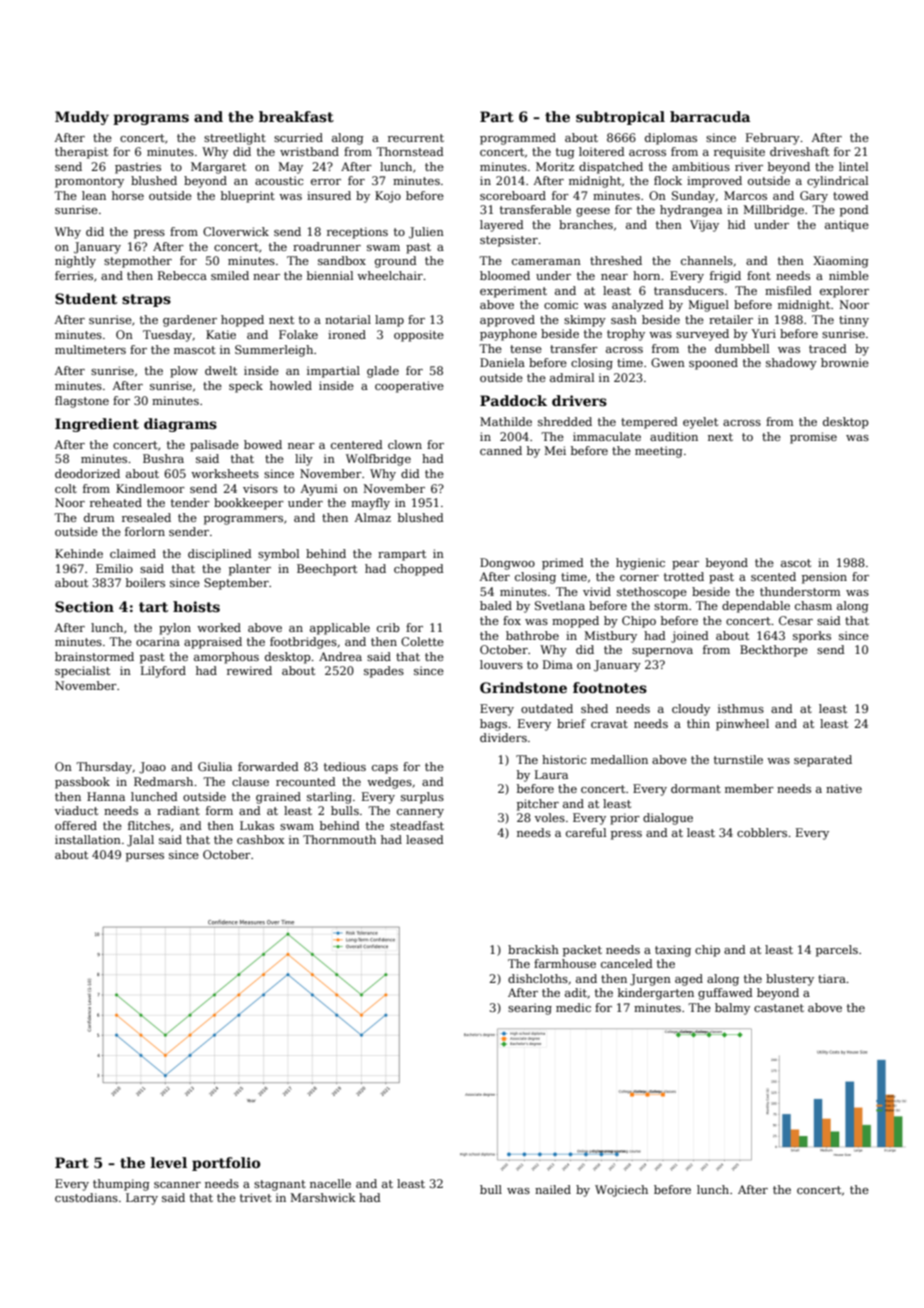 Image resolution: width=924 pixels, height=1308 pixels. I want to click on barracuda, so click(710, 116).
